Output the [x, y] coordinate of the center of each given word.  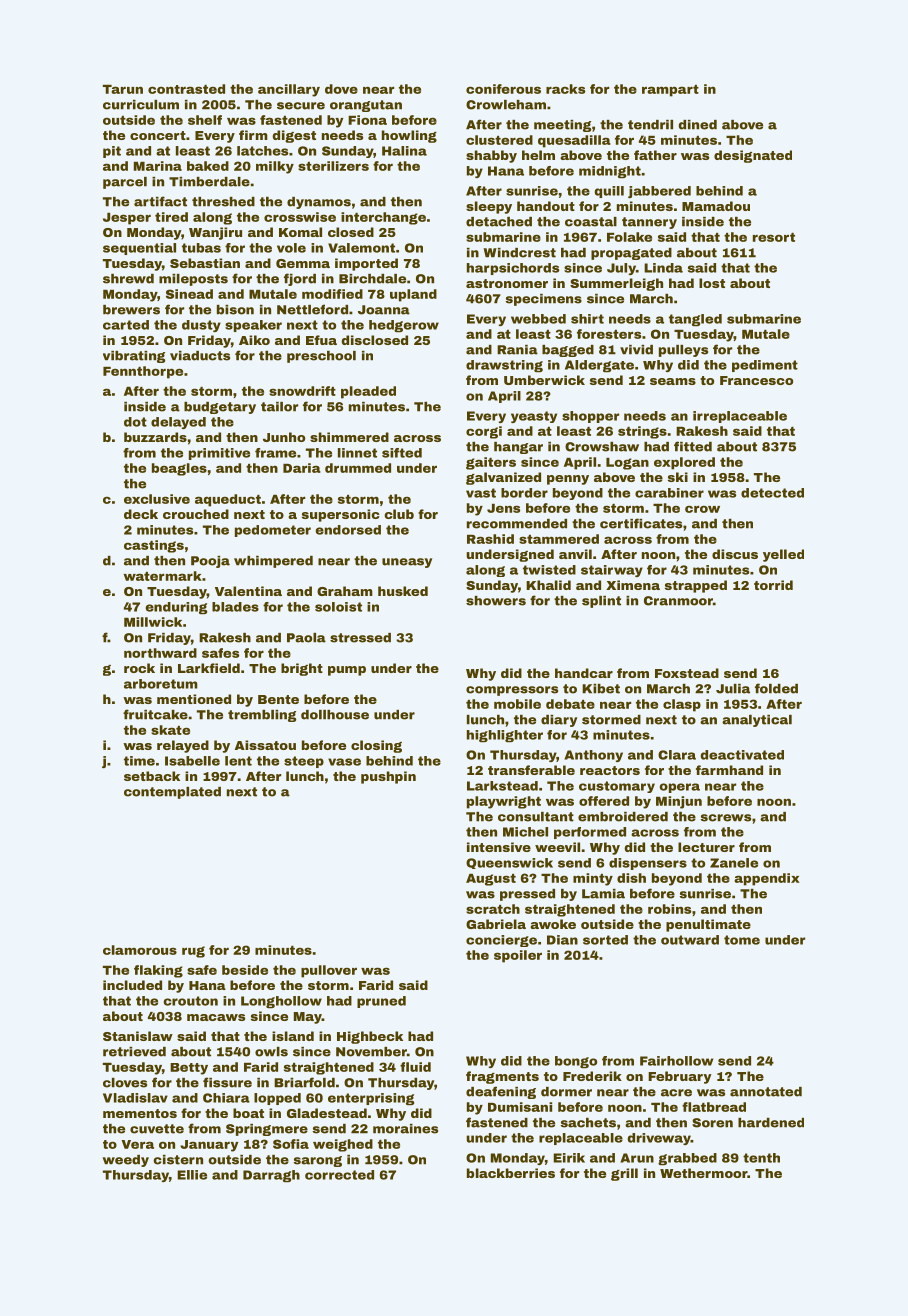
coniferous [503, 89]
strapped [696, 586]
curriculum [141, 105]
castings [154, 546]
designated [753, 156]
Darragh [271, 1176]
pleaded [368, 392]
